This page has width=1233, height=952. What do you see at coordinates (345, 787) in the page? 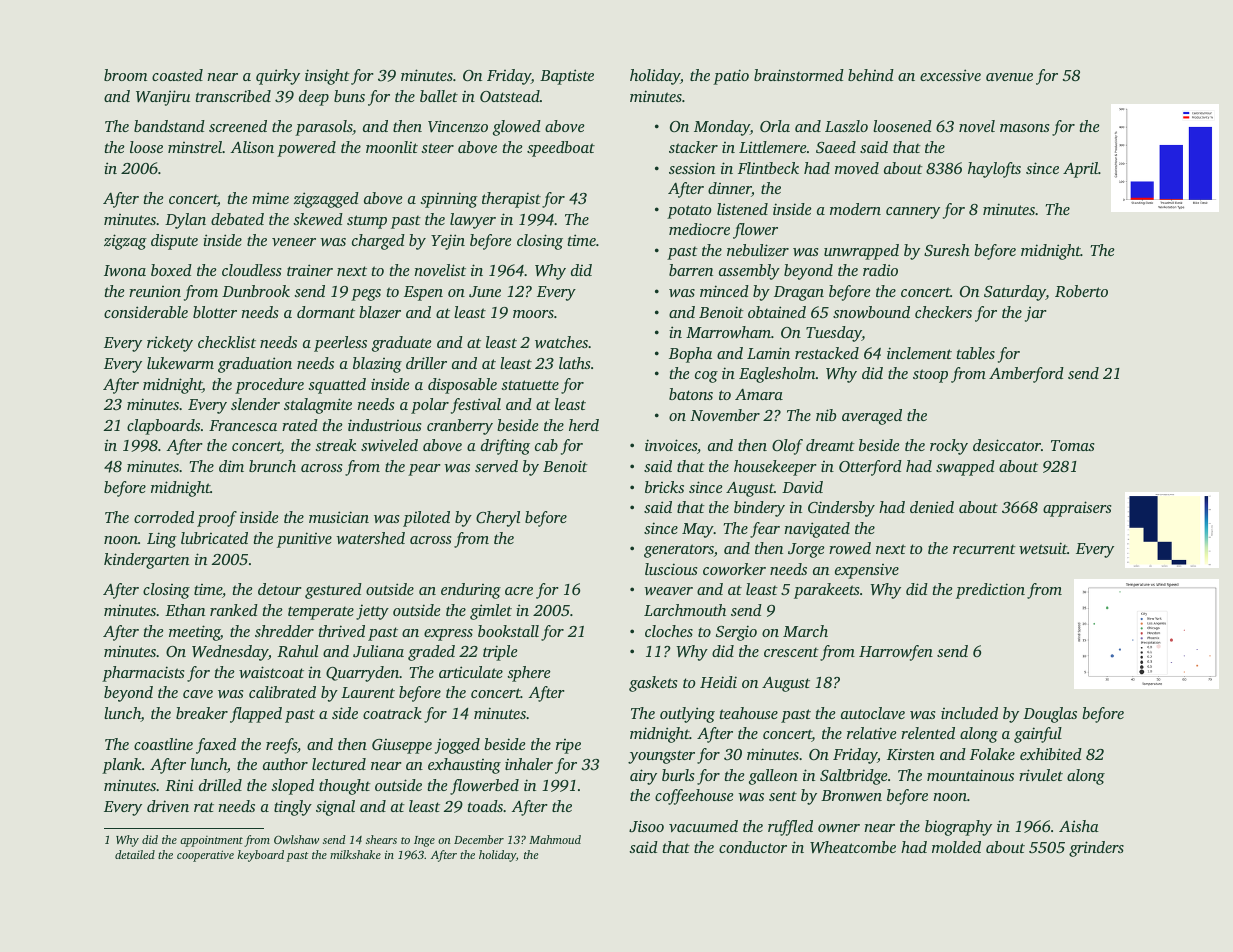
I see `thought` at bounding box center [345, 787].
